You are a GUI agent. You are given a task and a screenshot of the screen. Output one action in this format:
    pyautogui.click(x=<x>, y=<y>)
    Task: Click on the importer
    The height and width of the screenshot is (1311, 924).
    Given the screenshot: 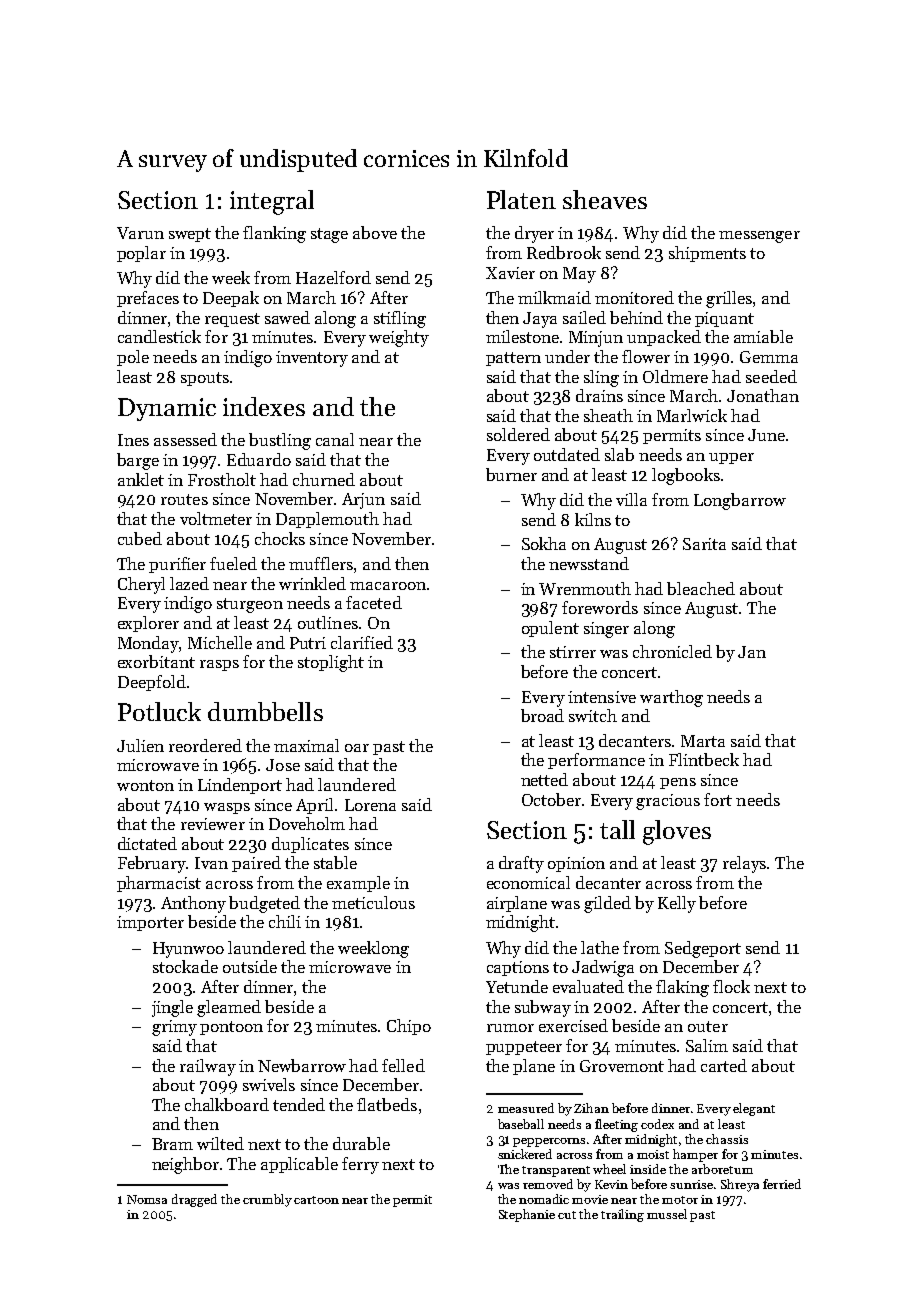 What is the action you would take?
    pyautogui.click(x=150, y=923)
